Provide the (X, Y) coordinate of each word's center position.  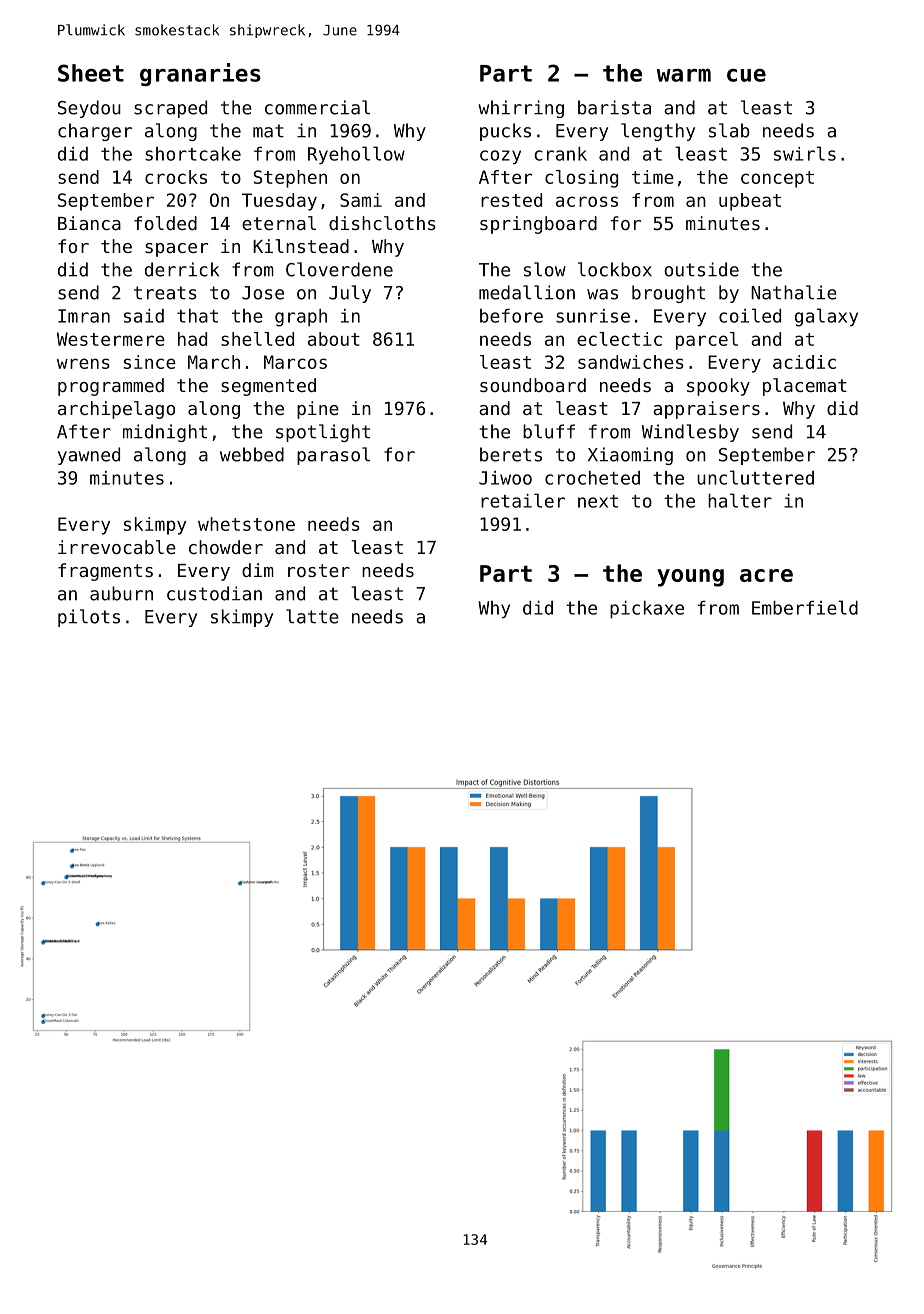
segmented (268, 387)
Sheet (91, 73)
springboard (538, 225)
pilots (89, 618)
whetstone (246, 524)
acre (766, 575)
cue (746, 75)
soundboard (533, 385)
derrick (182, 269)
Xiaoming (630, 456)
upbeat (750, 202)
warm (684, 75)
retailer (523, 500)
